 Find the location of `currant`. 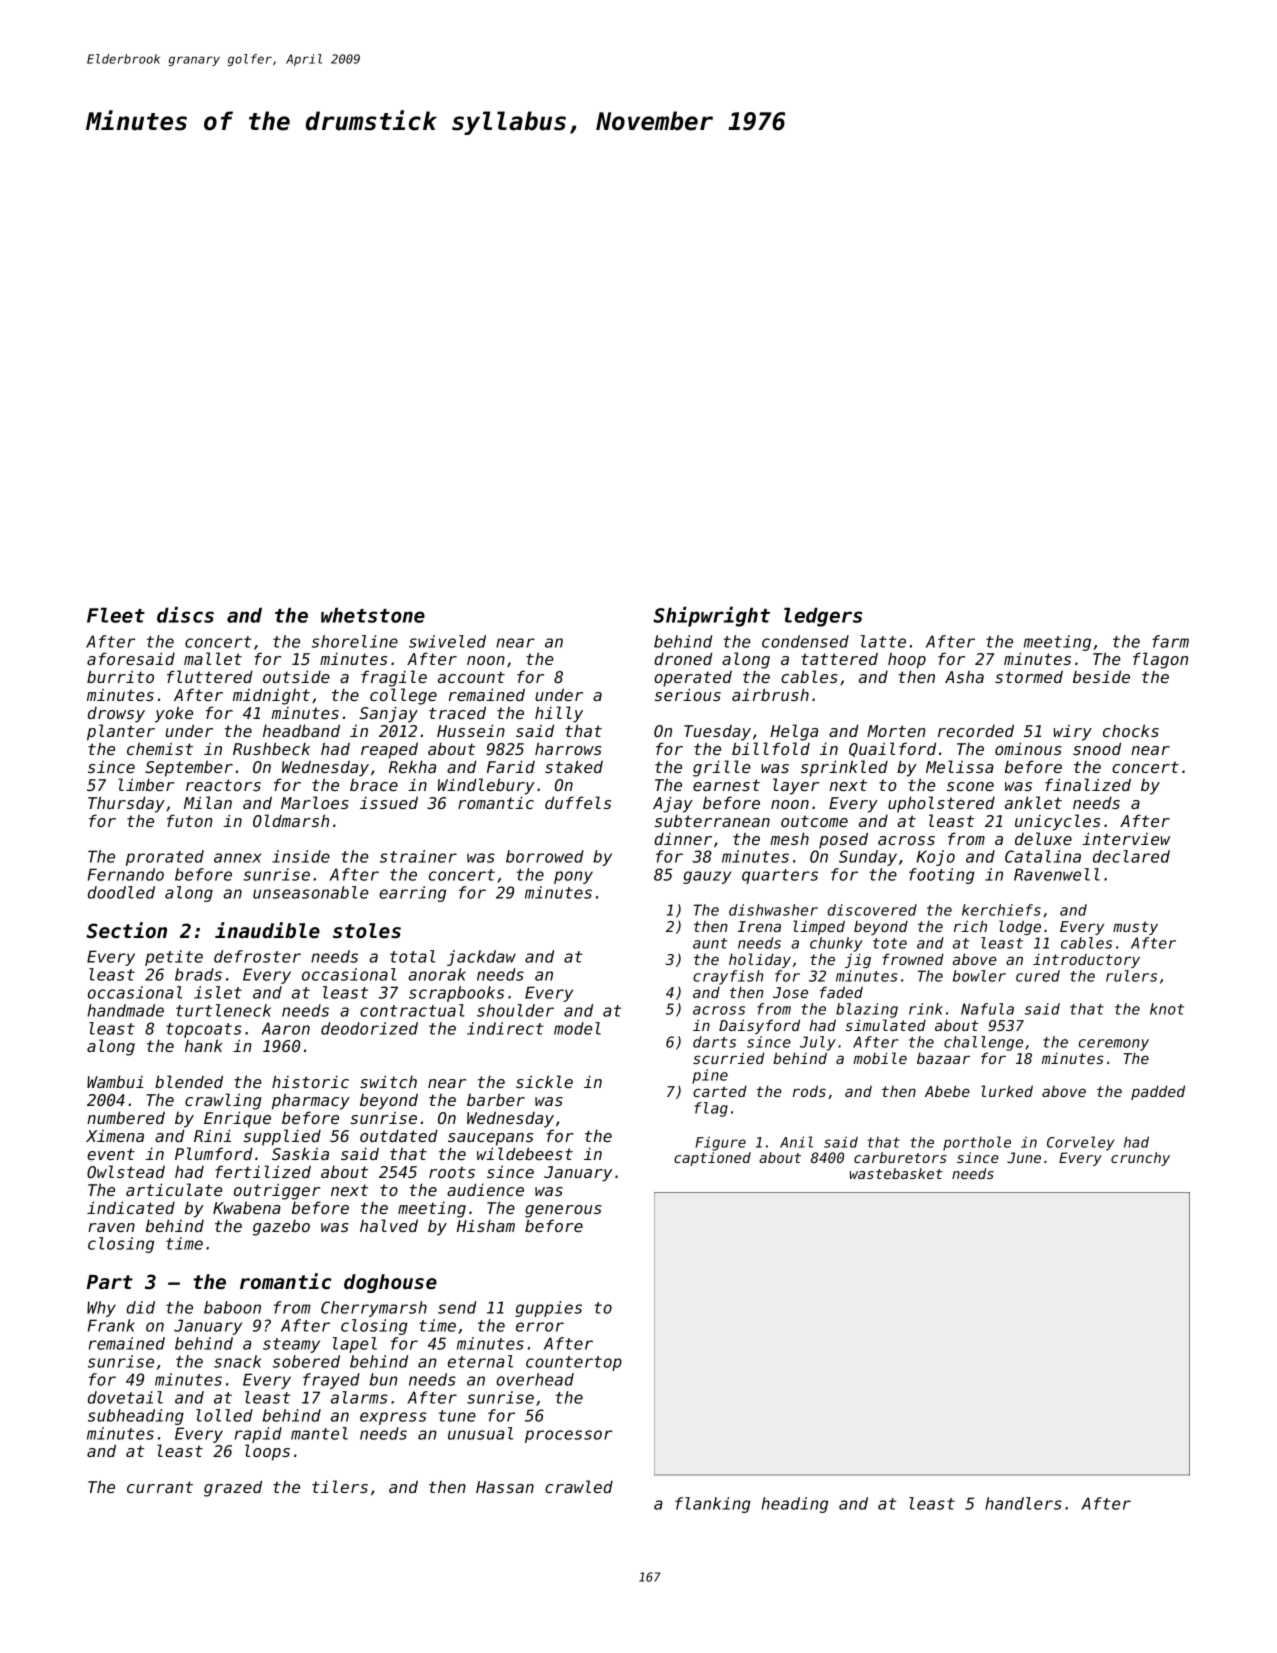

currant is located at coordinates (160, 1487).
